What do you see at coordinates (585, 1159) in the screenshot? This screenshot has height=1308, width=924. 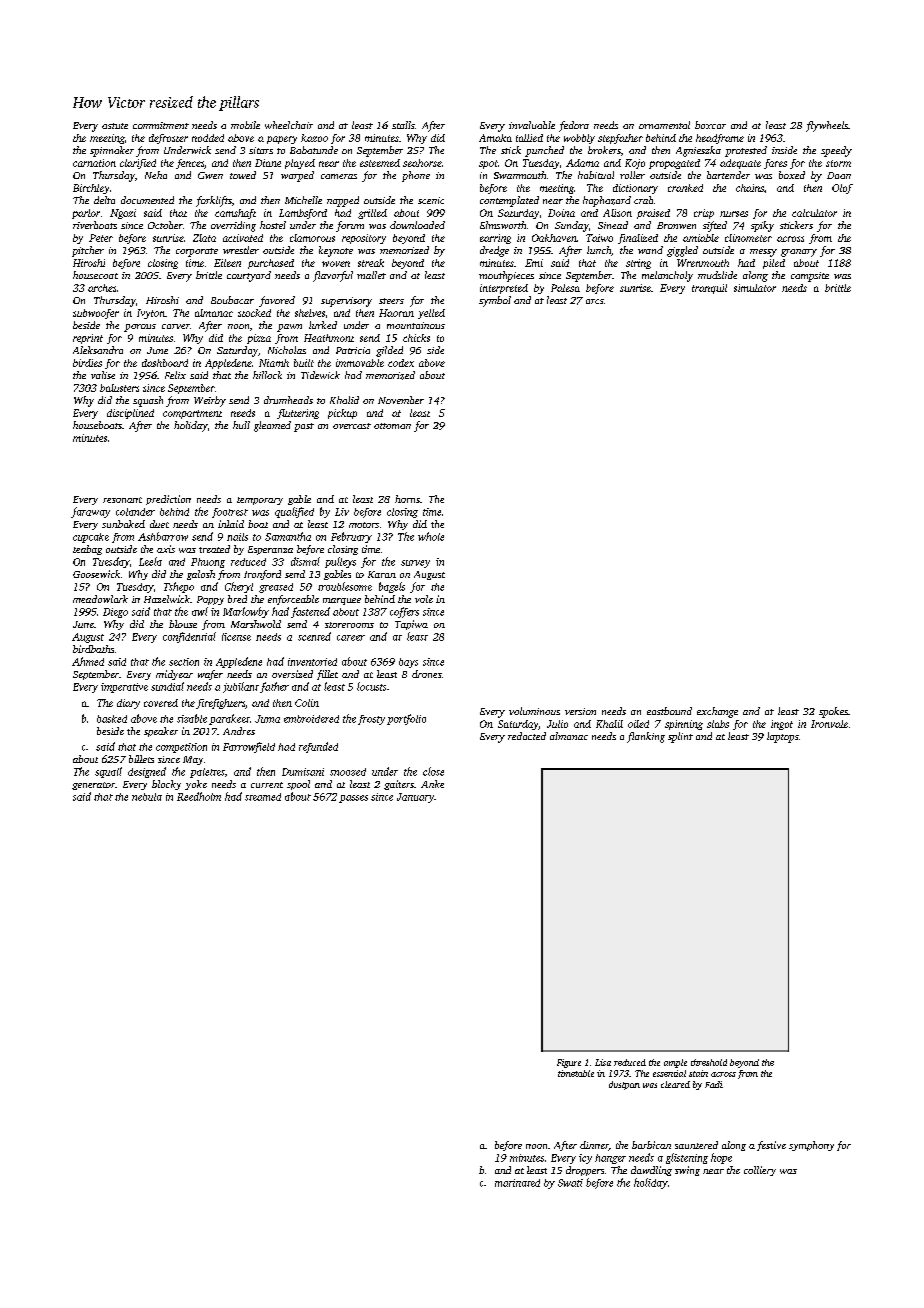 I see `icy` at bounding box center [585, 1159].
